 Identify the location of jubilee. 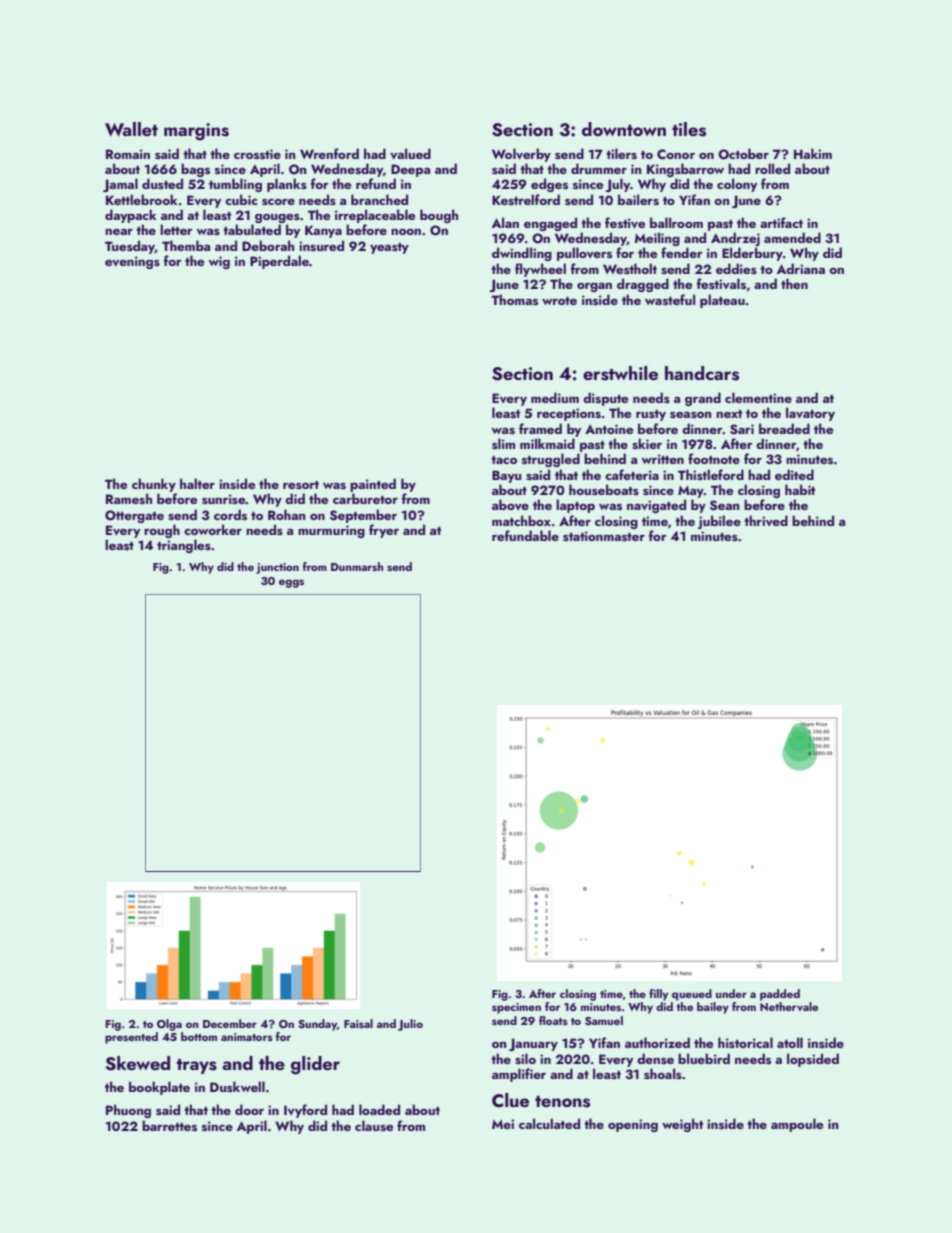
(719, 522).
